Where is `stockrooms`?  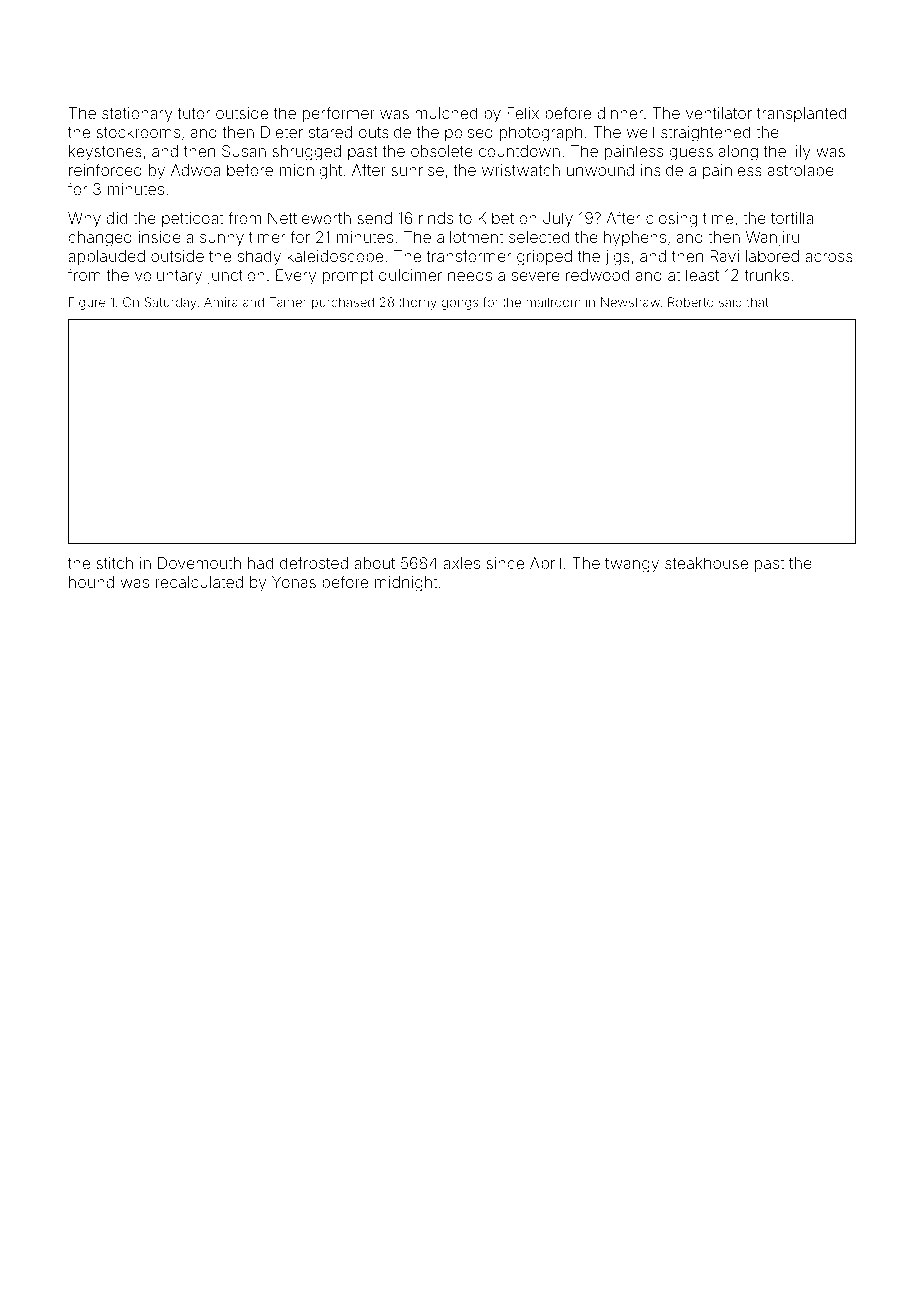
stockrooms is located at coordinates (138, 132).
